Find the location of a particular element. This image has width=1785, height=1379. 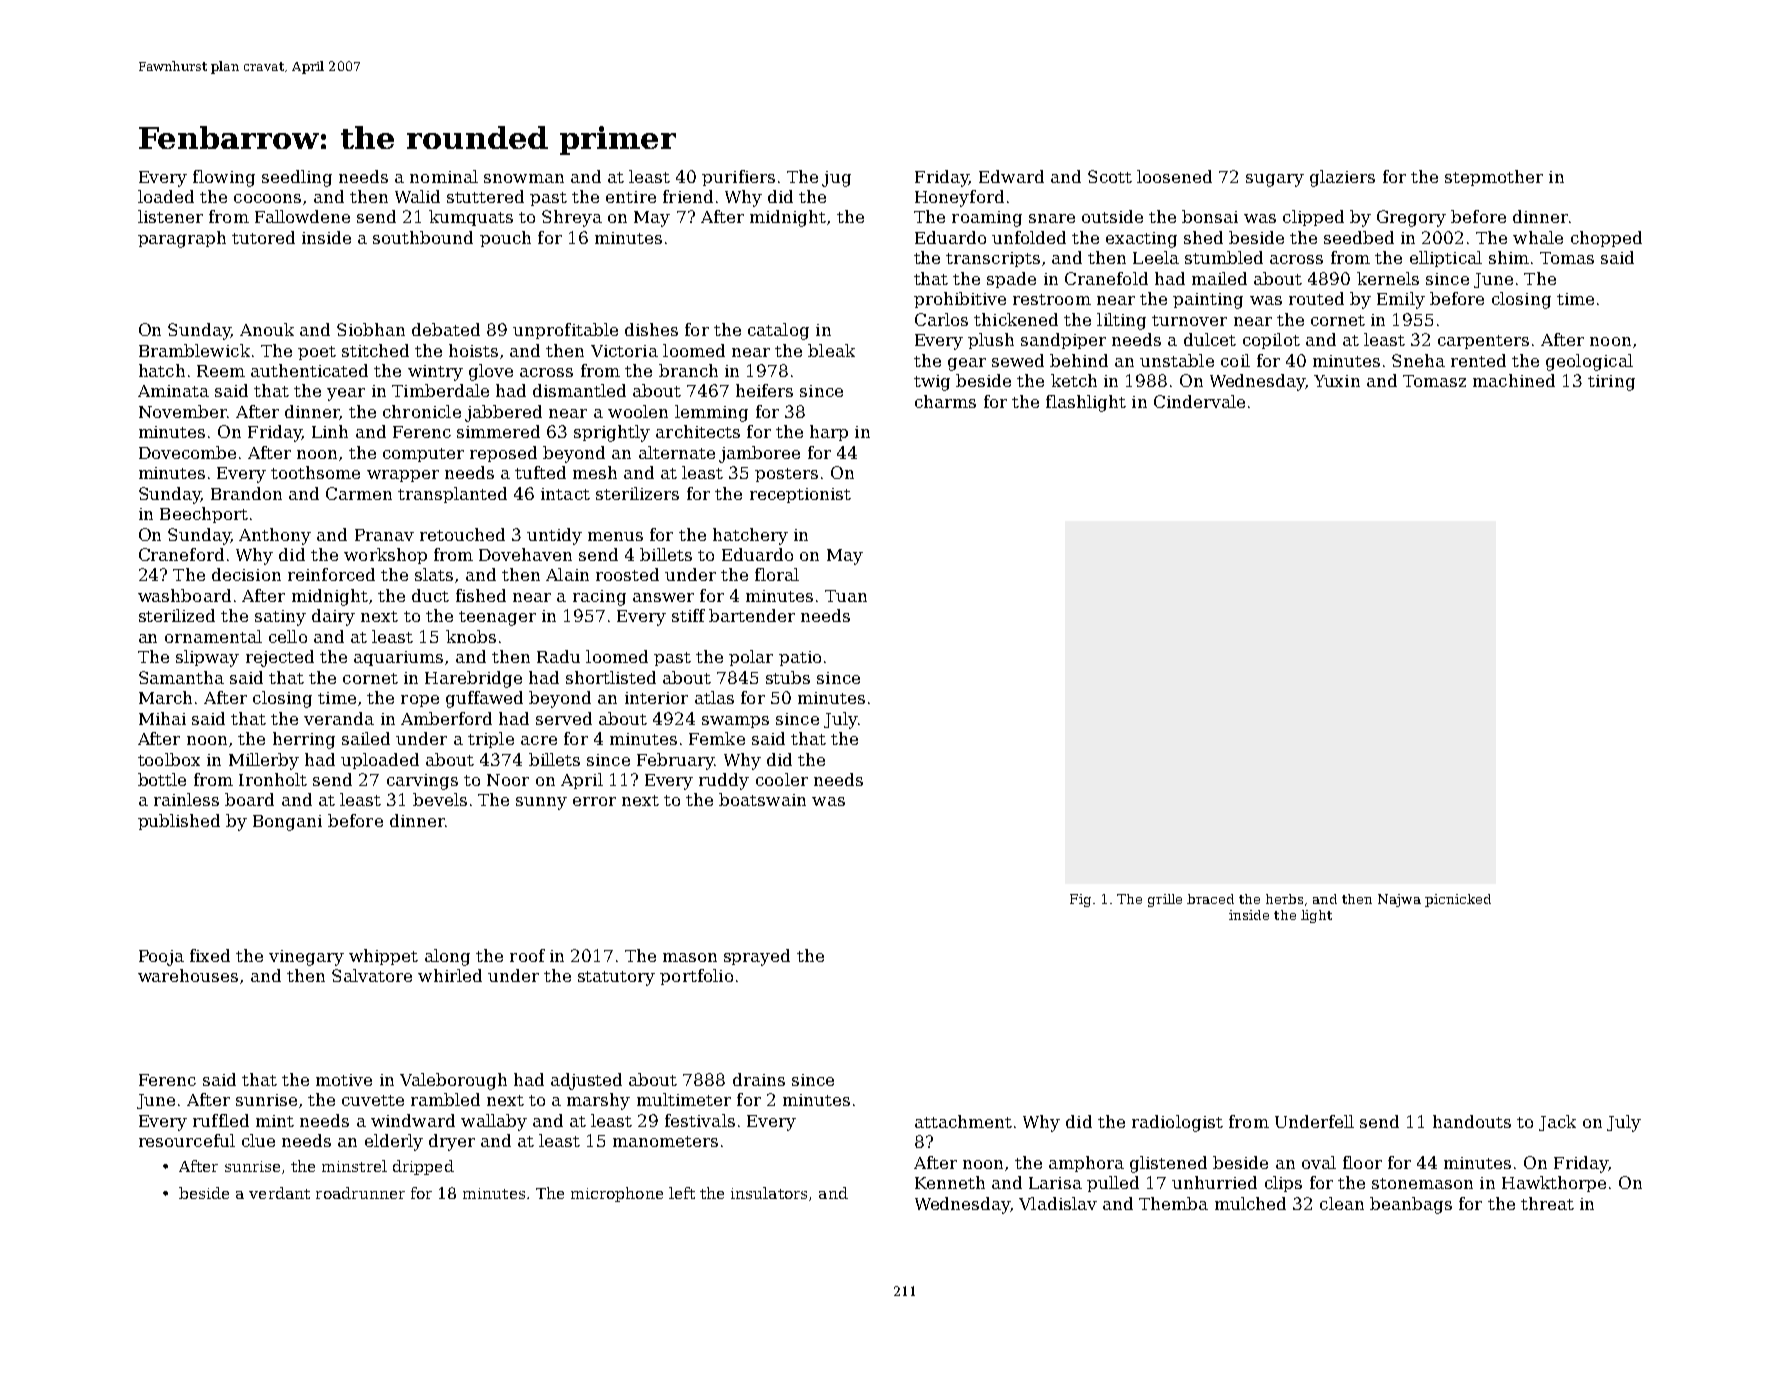

carpenters is located at coordinates (1483, 342).
